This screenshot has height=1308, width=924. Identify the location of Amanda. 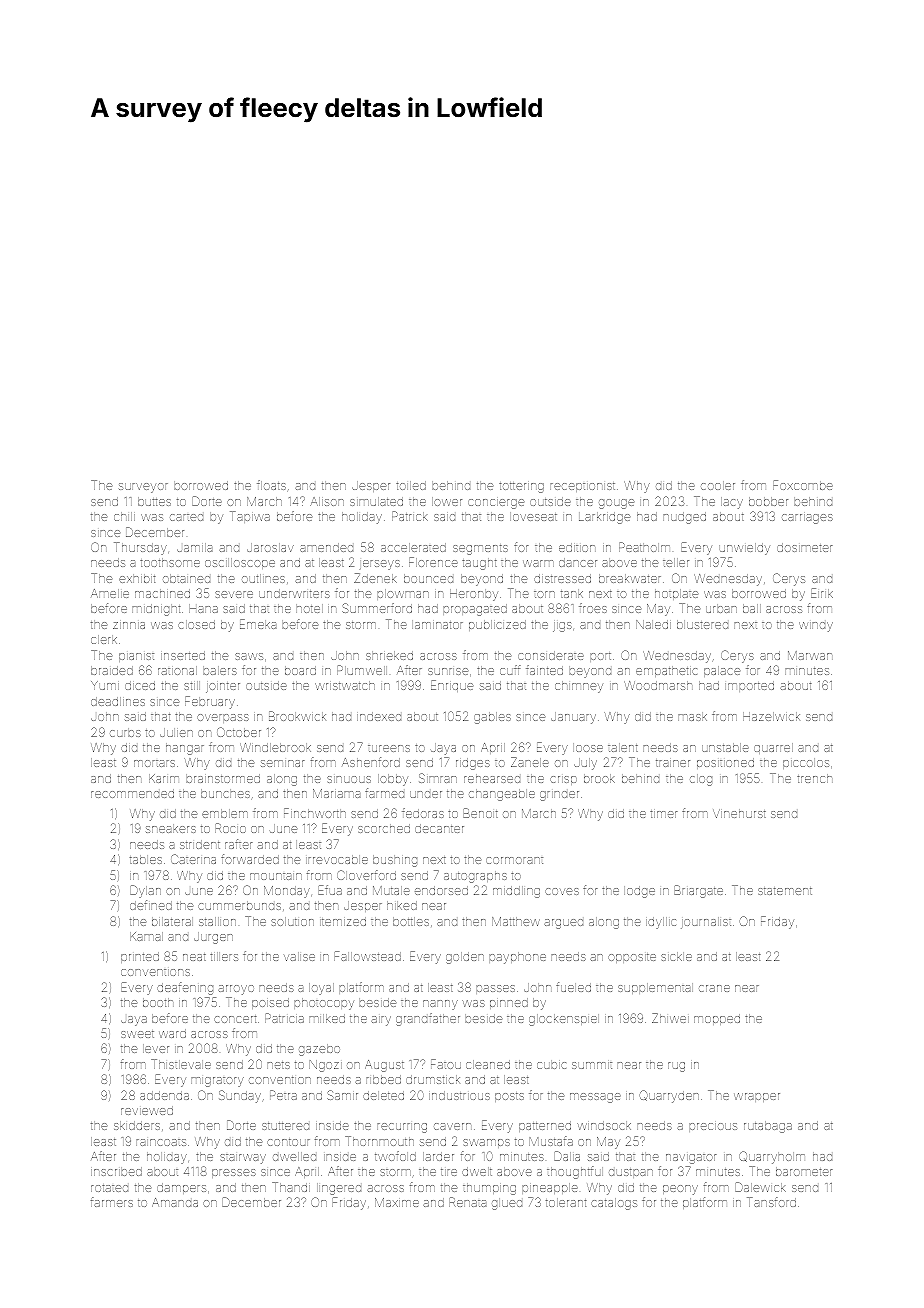
(175, 1202).
